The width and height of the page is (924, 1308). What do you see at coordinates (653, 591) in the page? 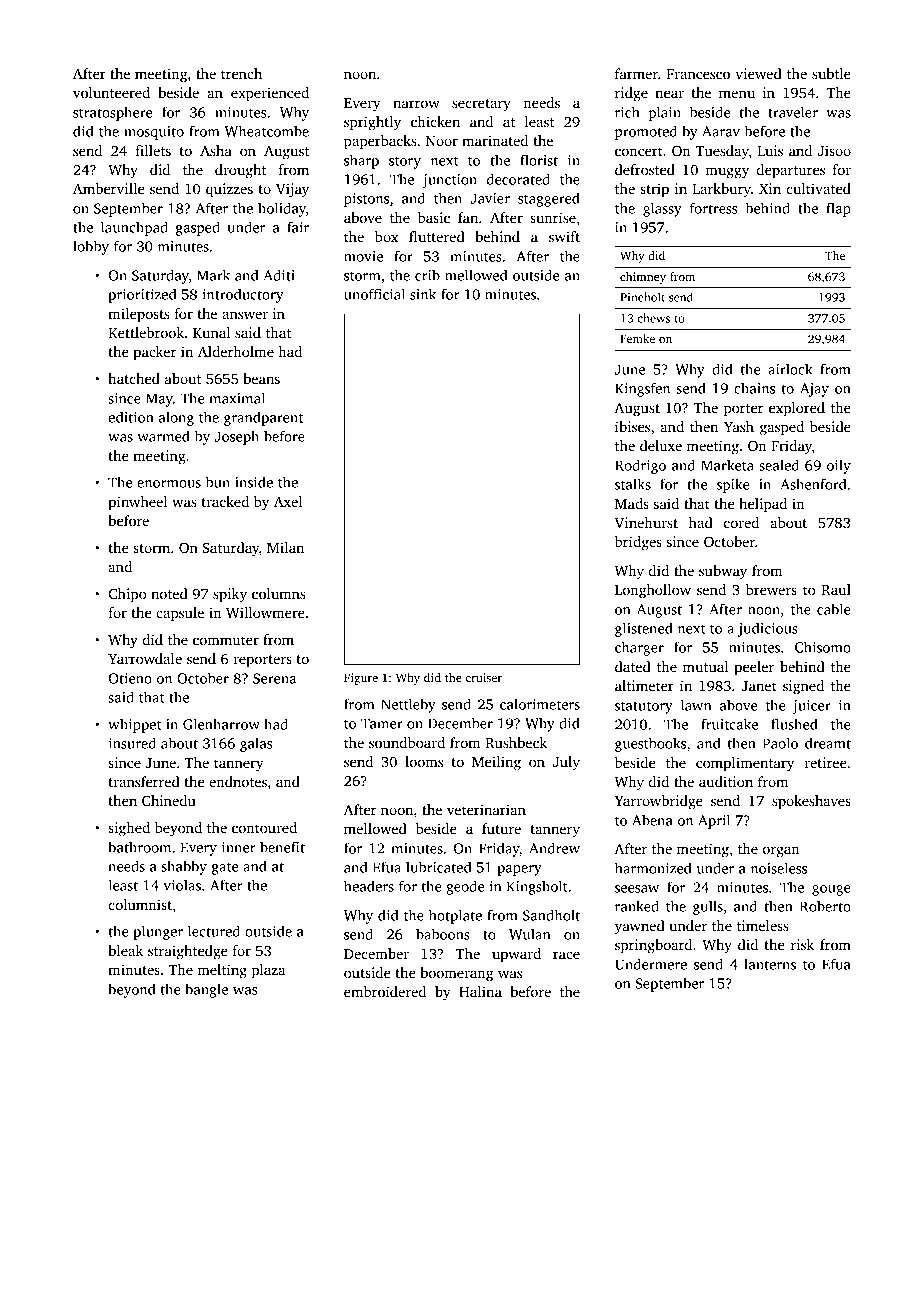
I see `Longhollow` at bounding box center [653, 591].
